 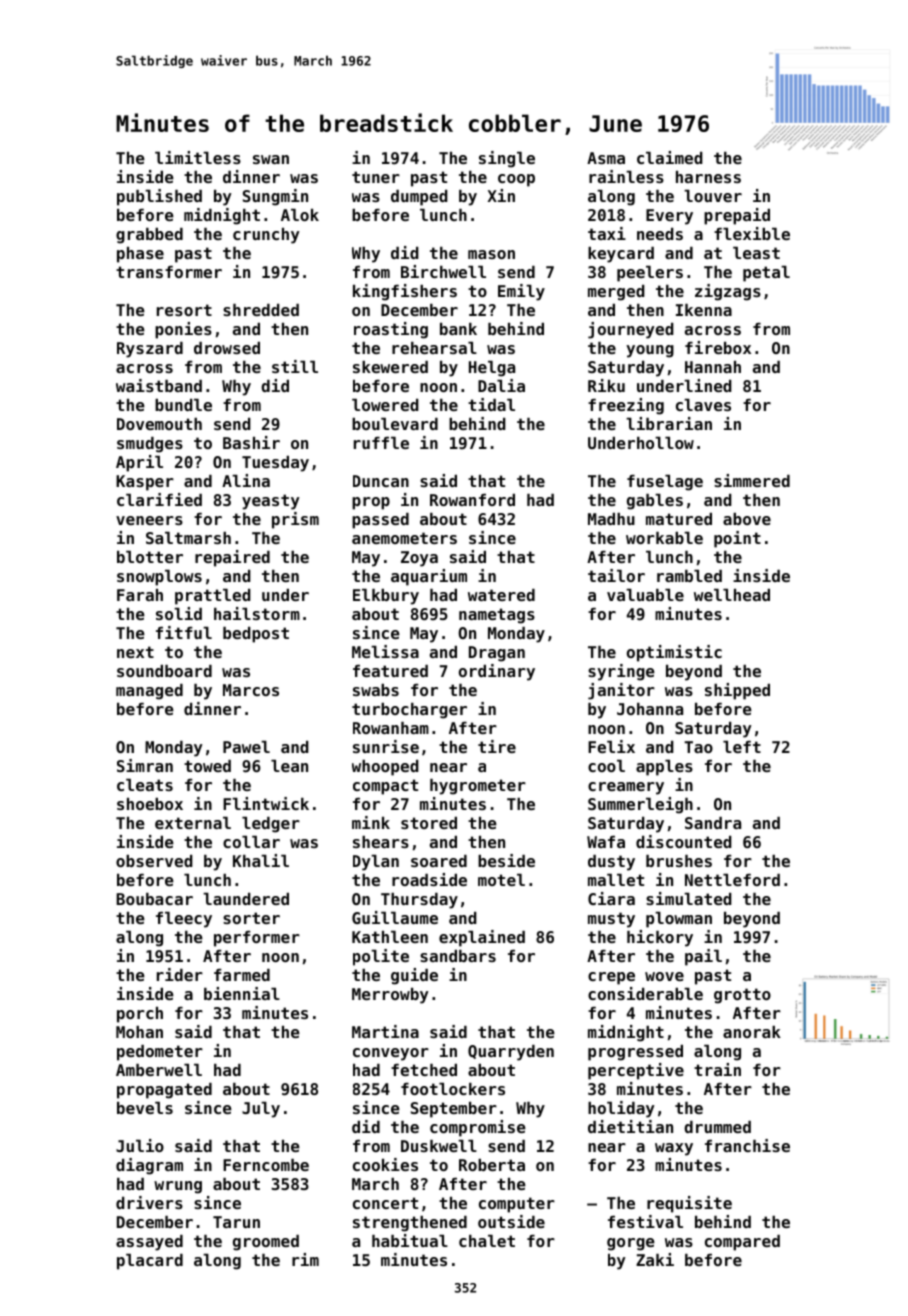 I want to click on groomed, so click(x=266, y=1243).
